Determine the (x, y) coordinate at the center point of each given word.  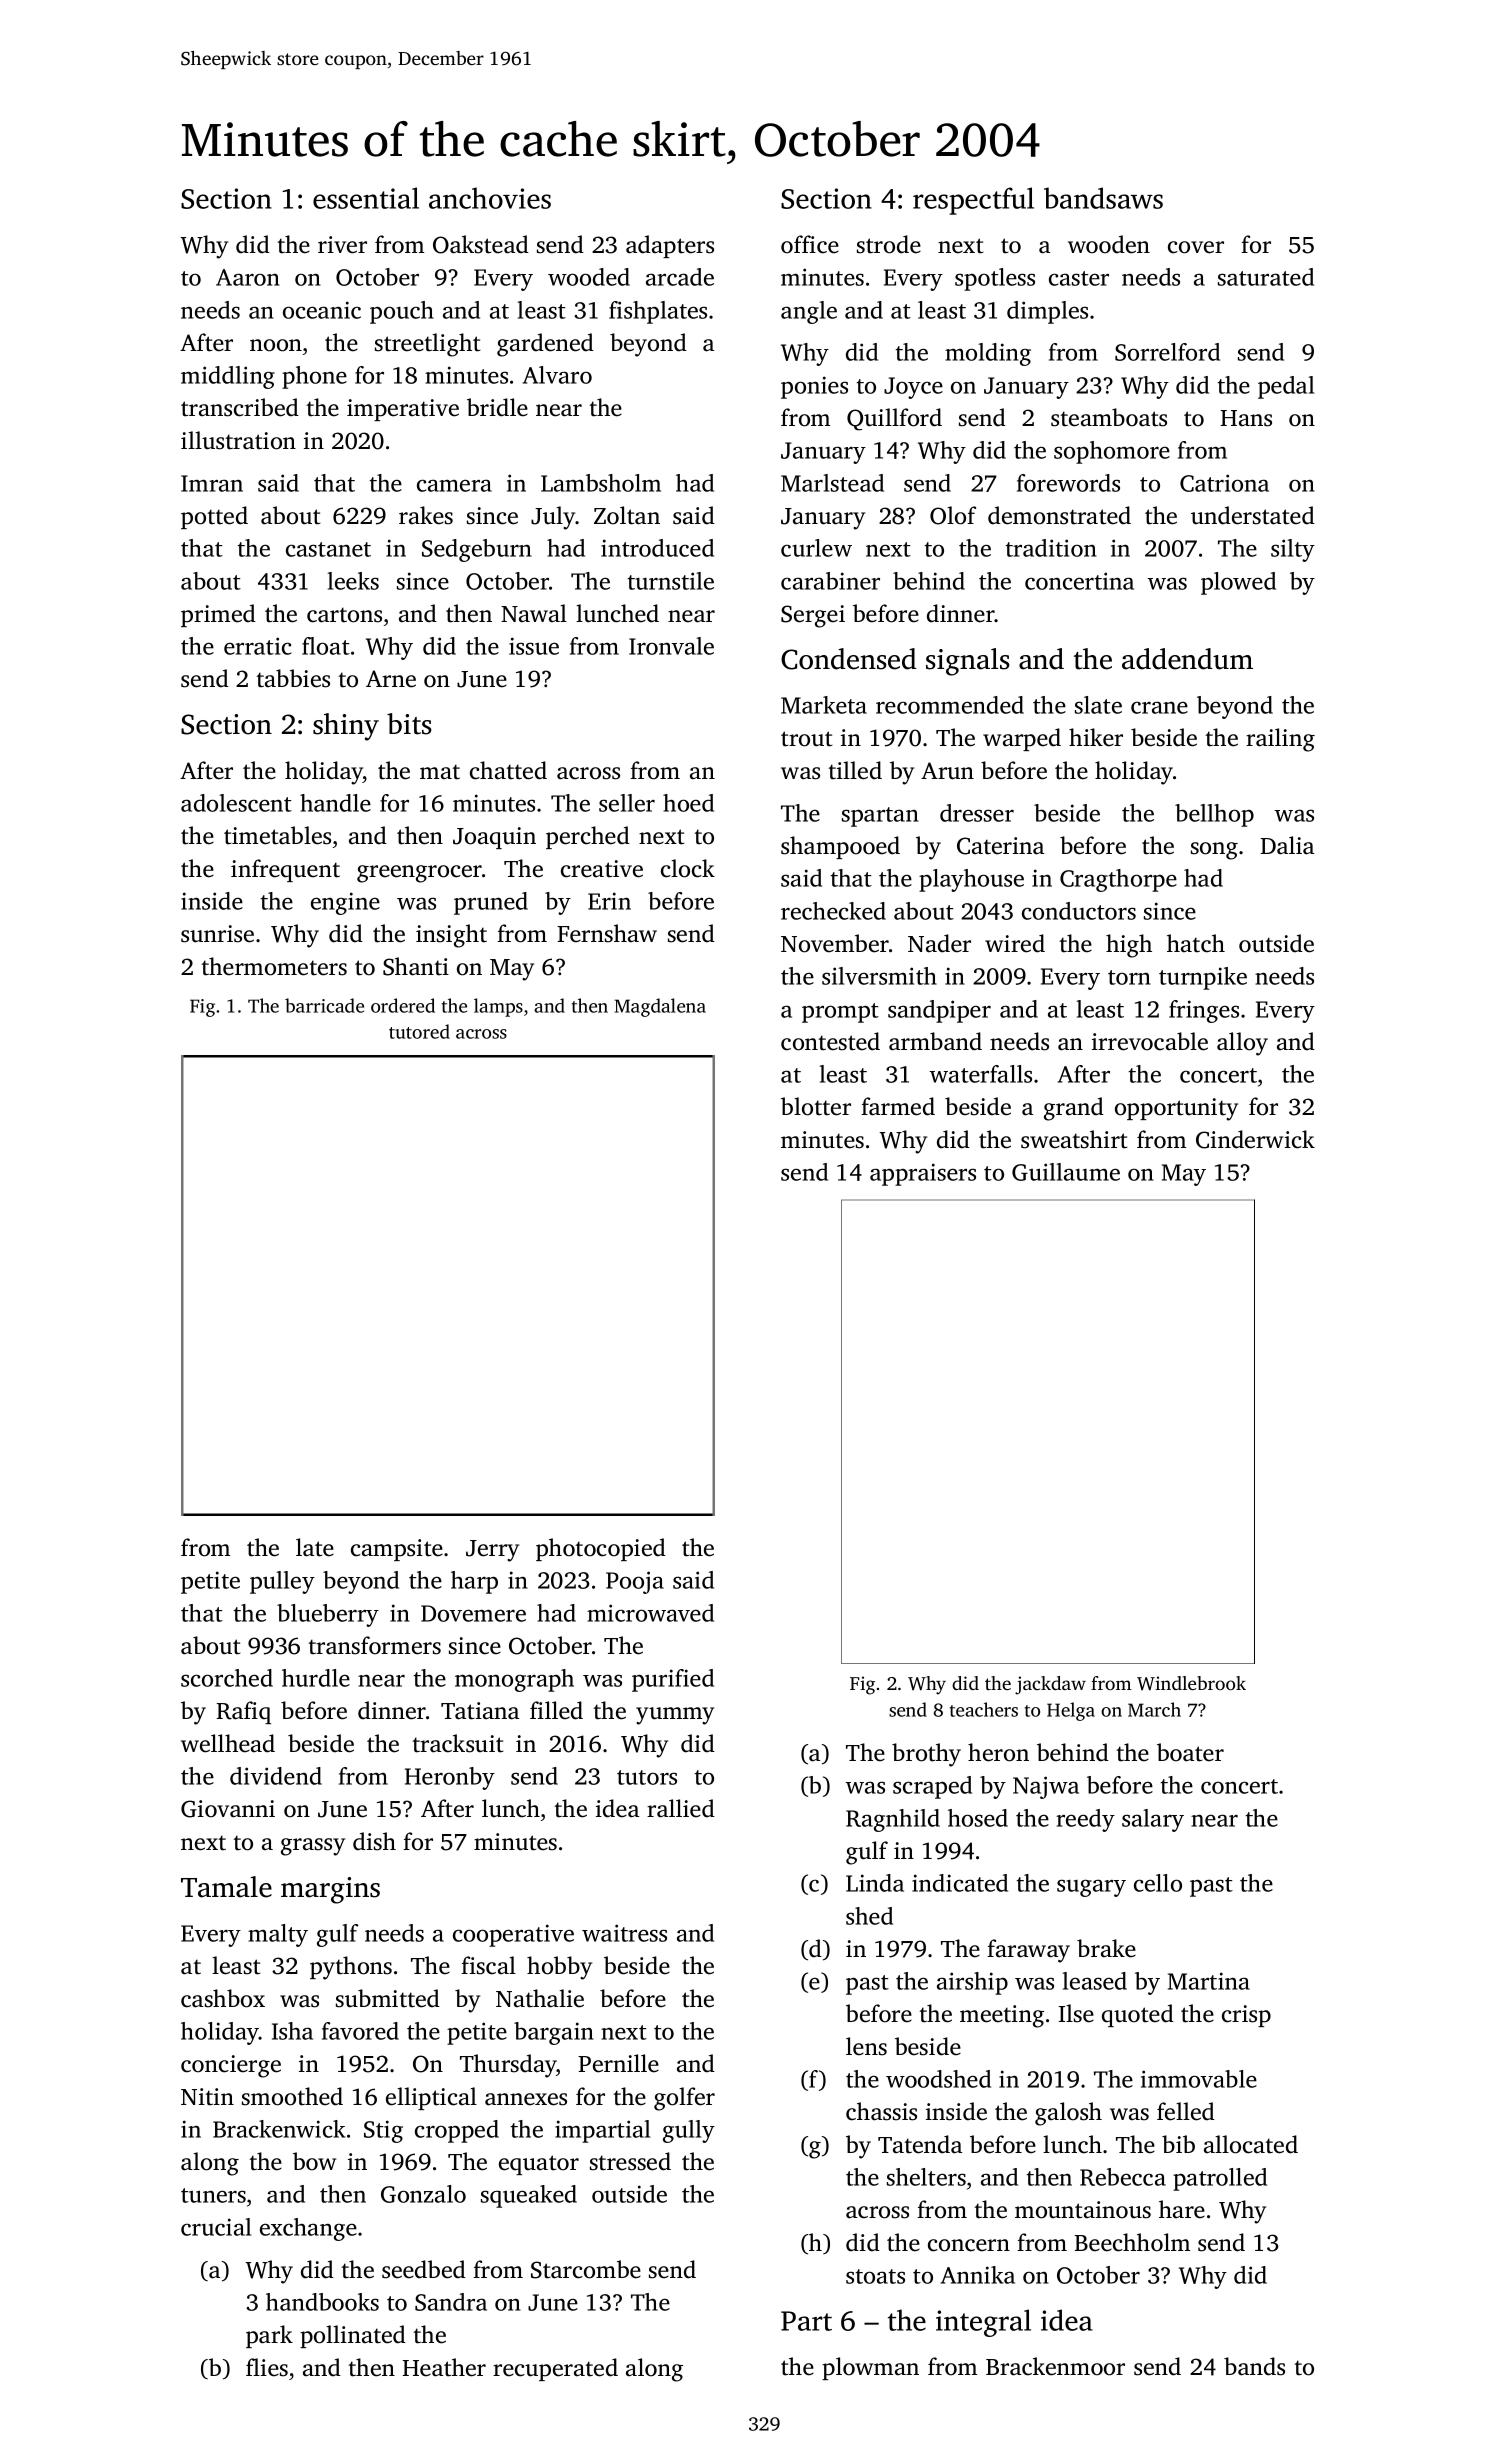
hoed (688, 803)
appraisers (923, 1174)
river (342, 245)
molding (988, 354)
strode (889, 244)
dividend (276, 1776)
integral (983, 2323)
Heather (444, 2367)
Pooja (635, 1582)
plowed (1238, 583)
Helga (1071, 1711)
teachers (984, 1709)
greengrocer (419, 874)
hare (1182, 2209)
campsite (397, 1550)
